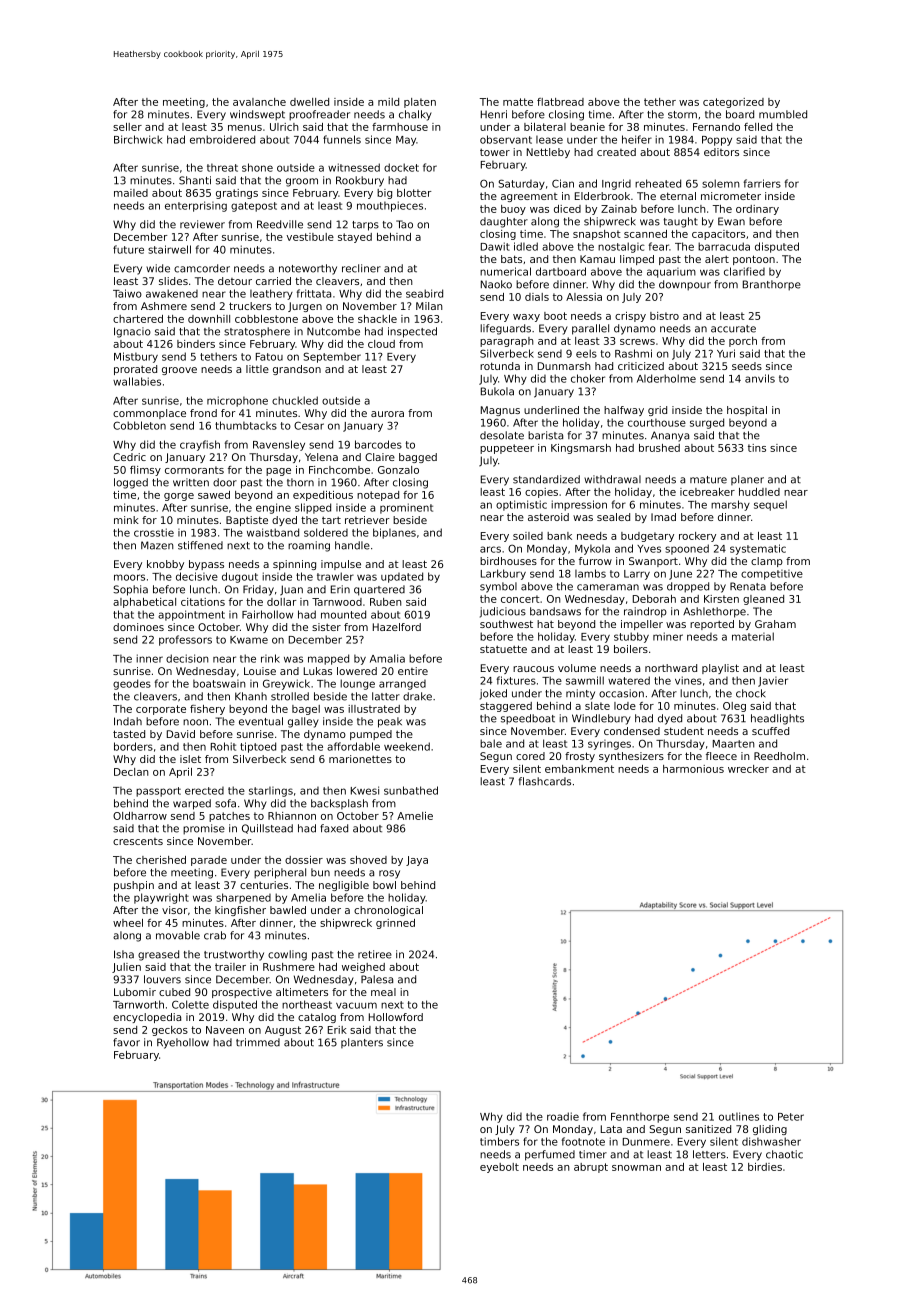 This image has width=924, height=1308. What do you see at coordinates (127, 127) in the image?
I see `seller` at bounding box center [127, 127].
